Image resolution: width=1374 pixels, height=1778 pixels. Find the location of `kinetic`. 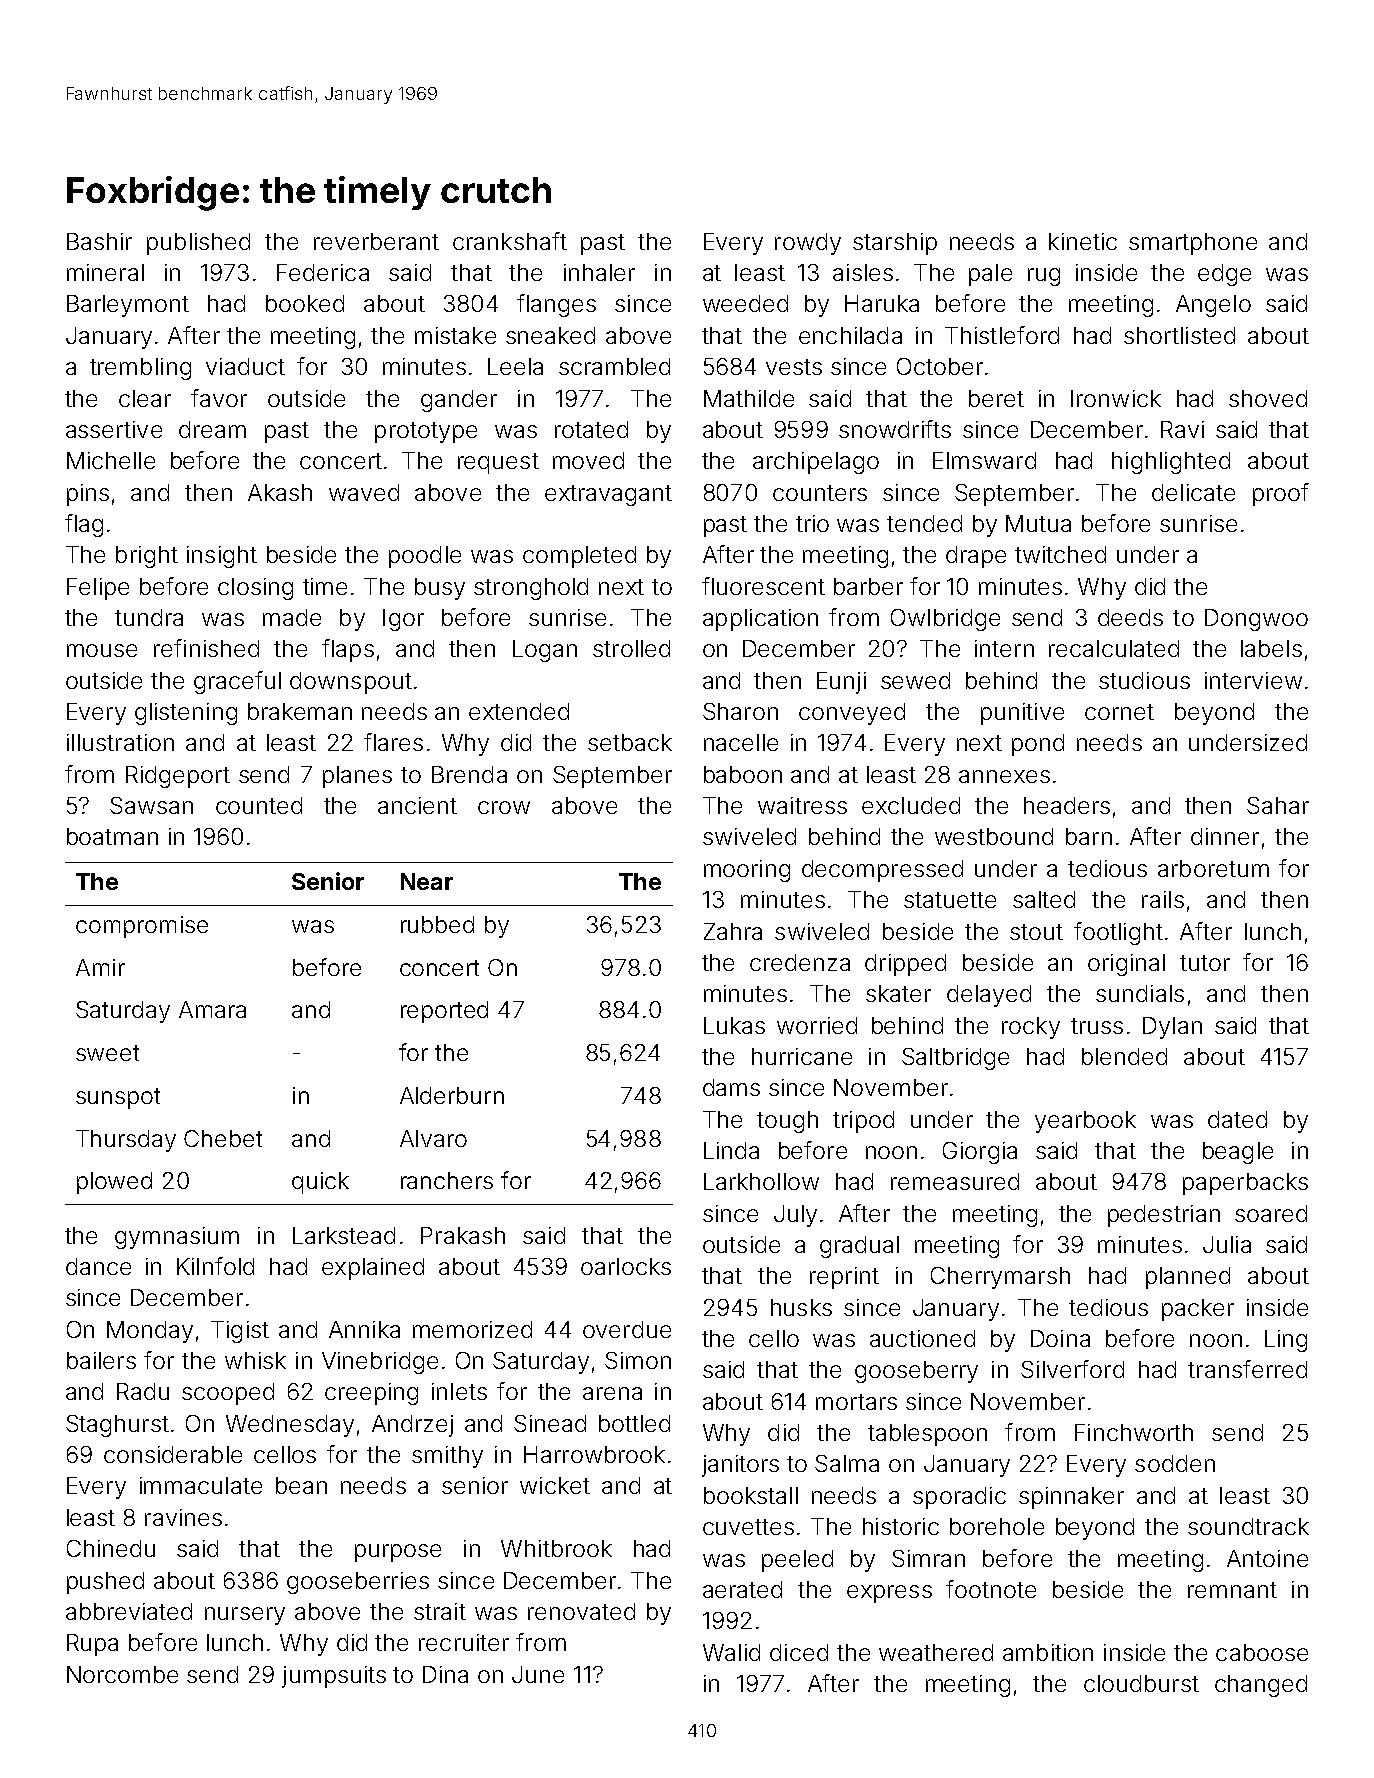

kinetic is located at coordinates (1083, 241).
